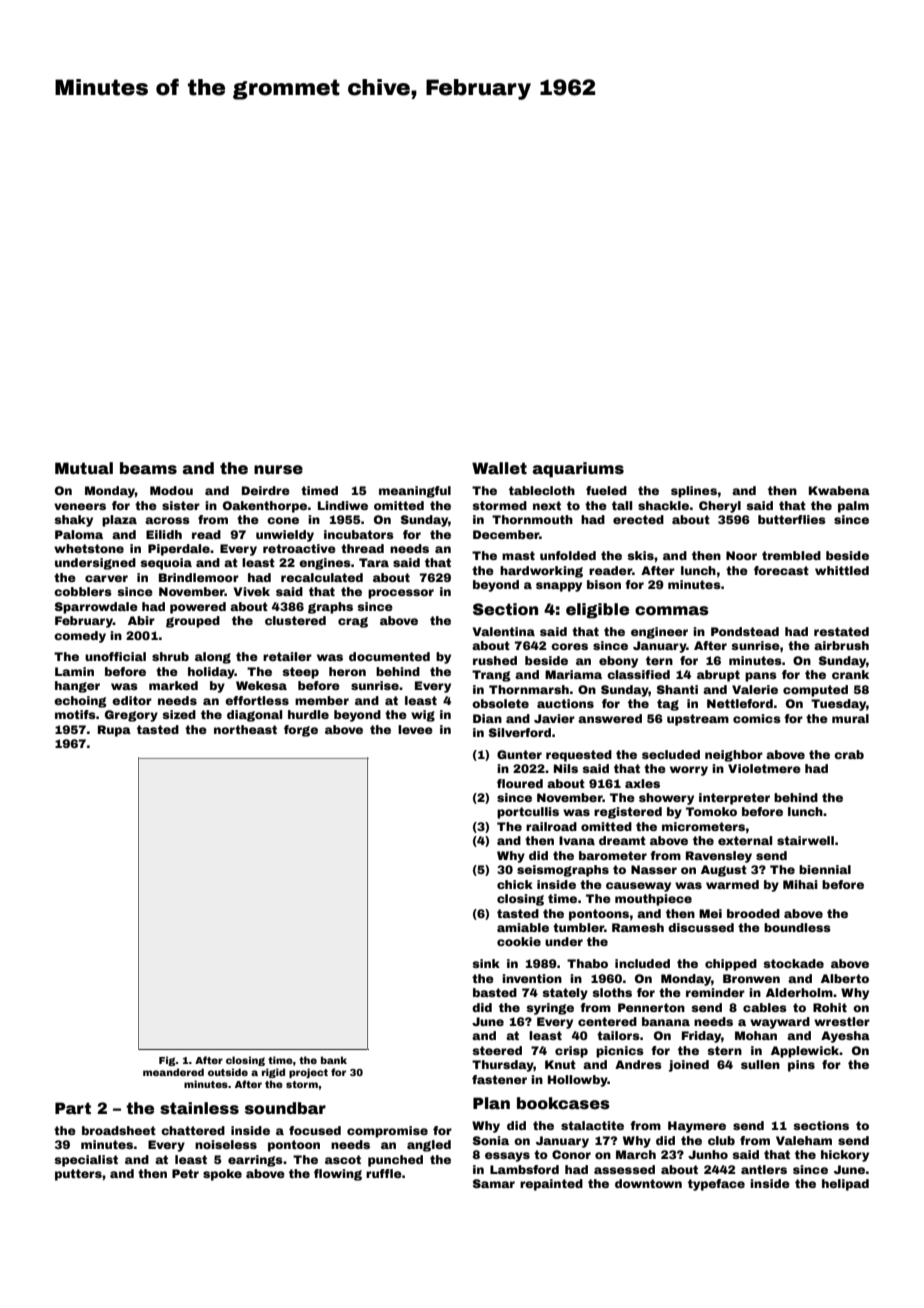 Image resolution: width=924 pixels, height=1308 pixels. Describe the element at coordinates (734, 756) in the page. I see `neighbor` at that location.
